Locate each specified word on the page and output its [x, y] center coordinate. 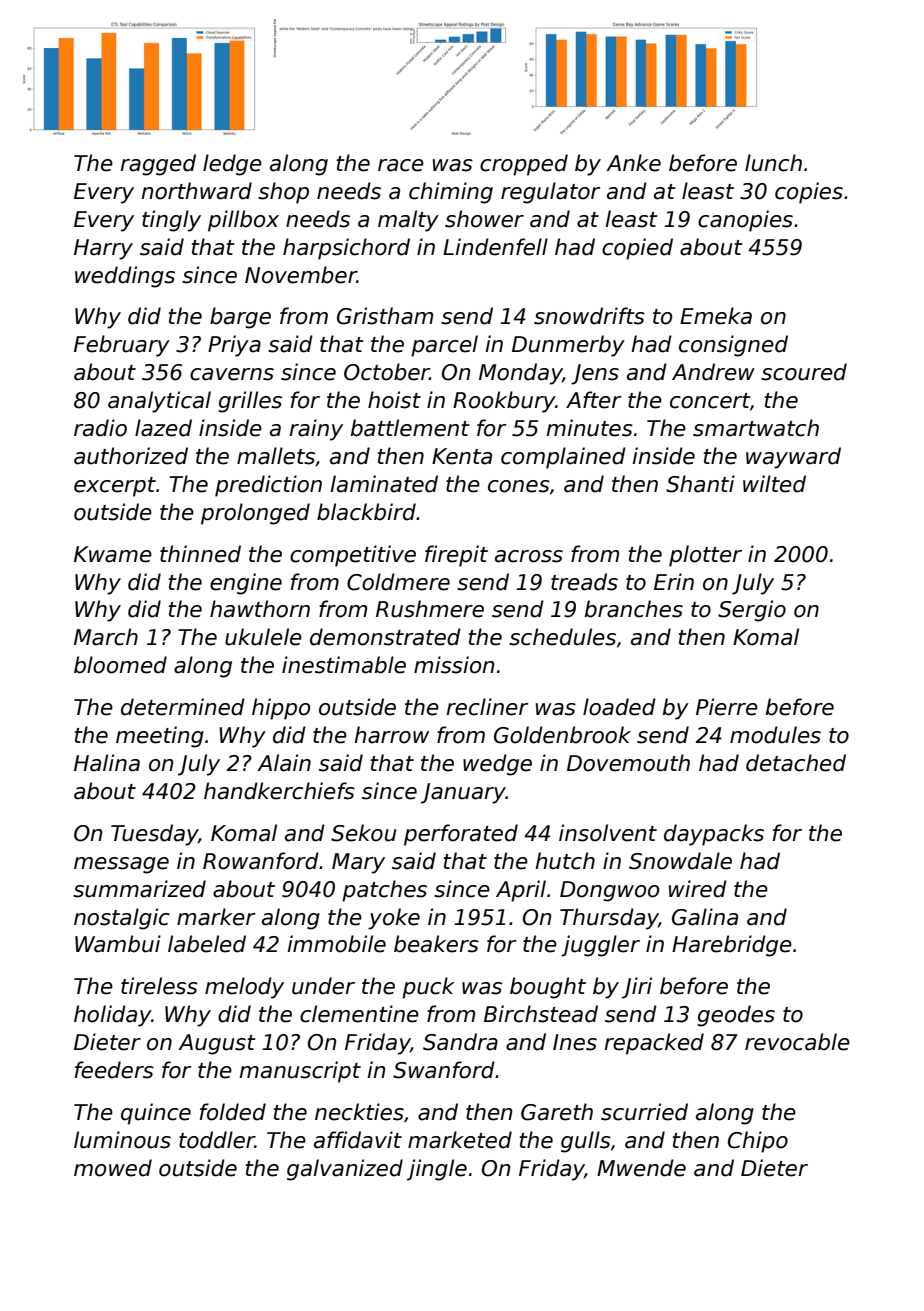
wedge [497, 765]
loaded [619, 707]
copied [637, 249]
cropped [524, 165]
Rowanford [261, 861]
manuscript [300, 1072]
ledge [232, 165]
